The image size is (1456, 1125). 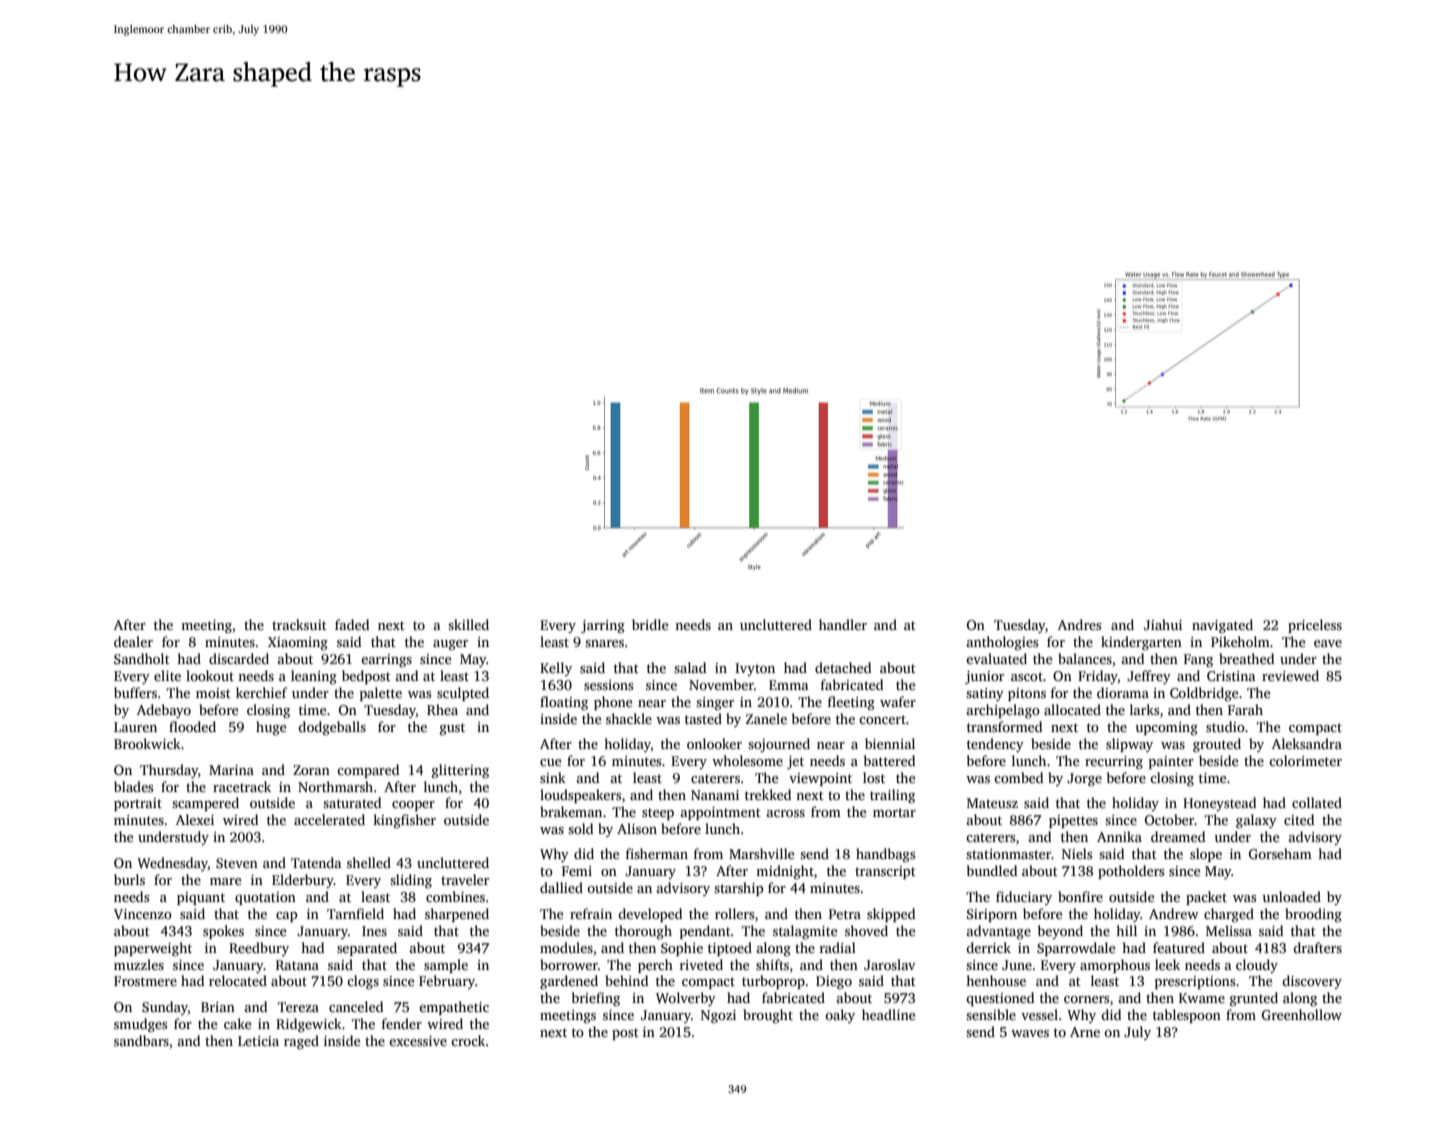 What do you see at coordinates (1076, 949) in the screenshot?
I see `Sparrowdale` at bounding box center [1076, 949].
